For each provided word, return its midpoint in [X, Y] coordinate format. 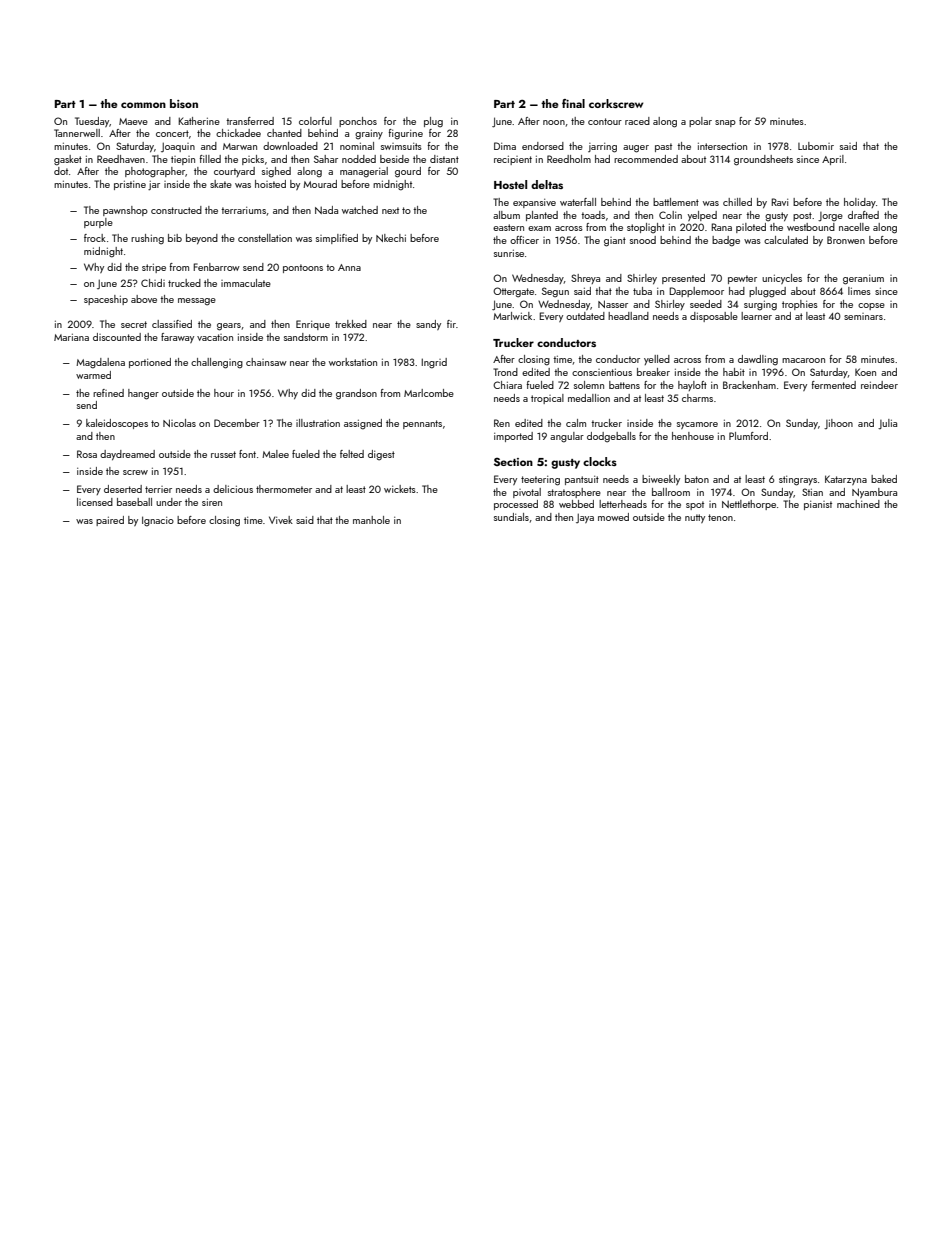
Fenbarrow [216, 267]
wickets [400, 489]
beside [394, 159]
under [169, 502]
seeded [706, 304]
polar [700, 122]
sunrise [509, 253]
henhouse [693, 436]
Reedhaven [121, 159]
